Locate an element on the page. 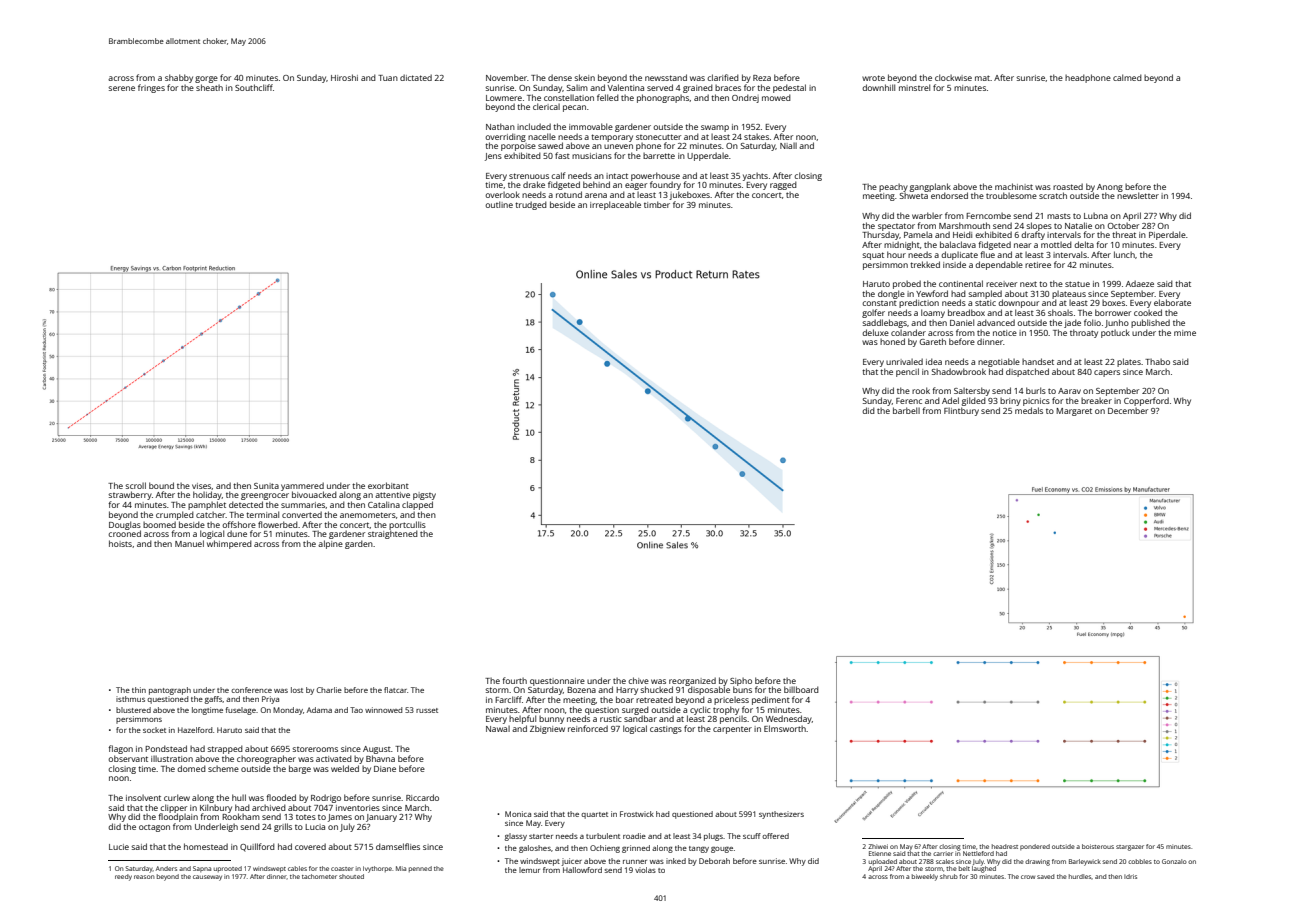  clockwise is located at coordinates (953, 77).
